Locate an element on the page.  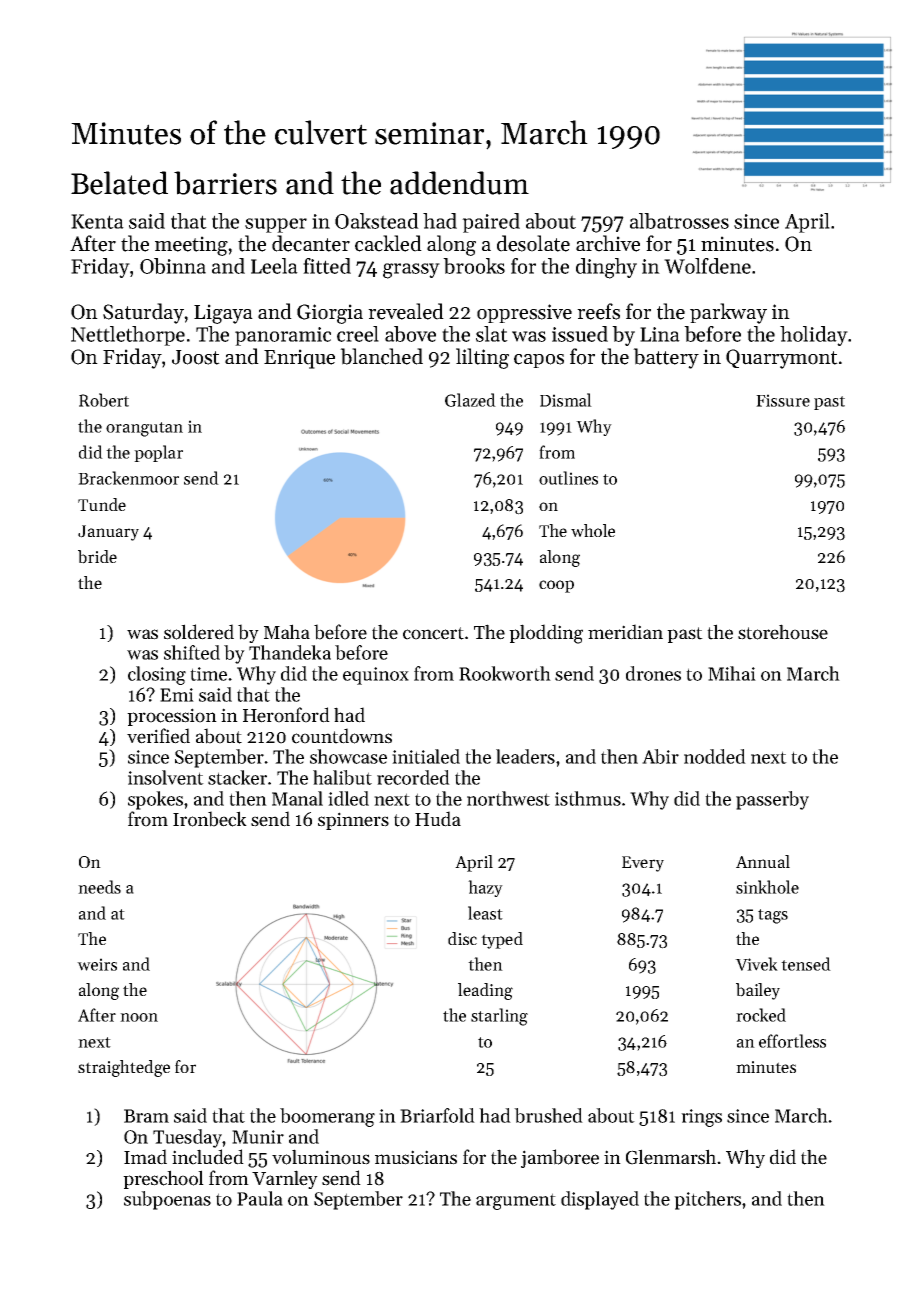
included is located at coordinates (208, 1157).
